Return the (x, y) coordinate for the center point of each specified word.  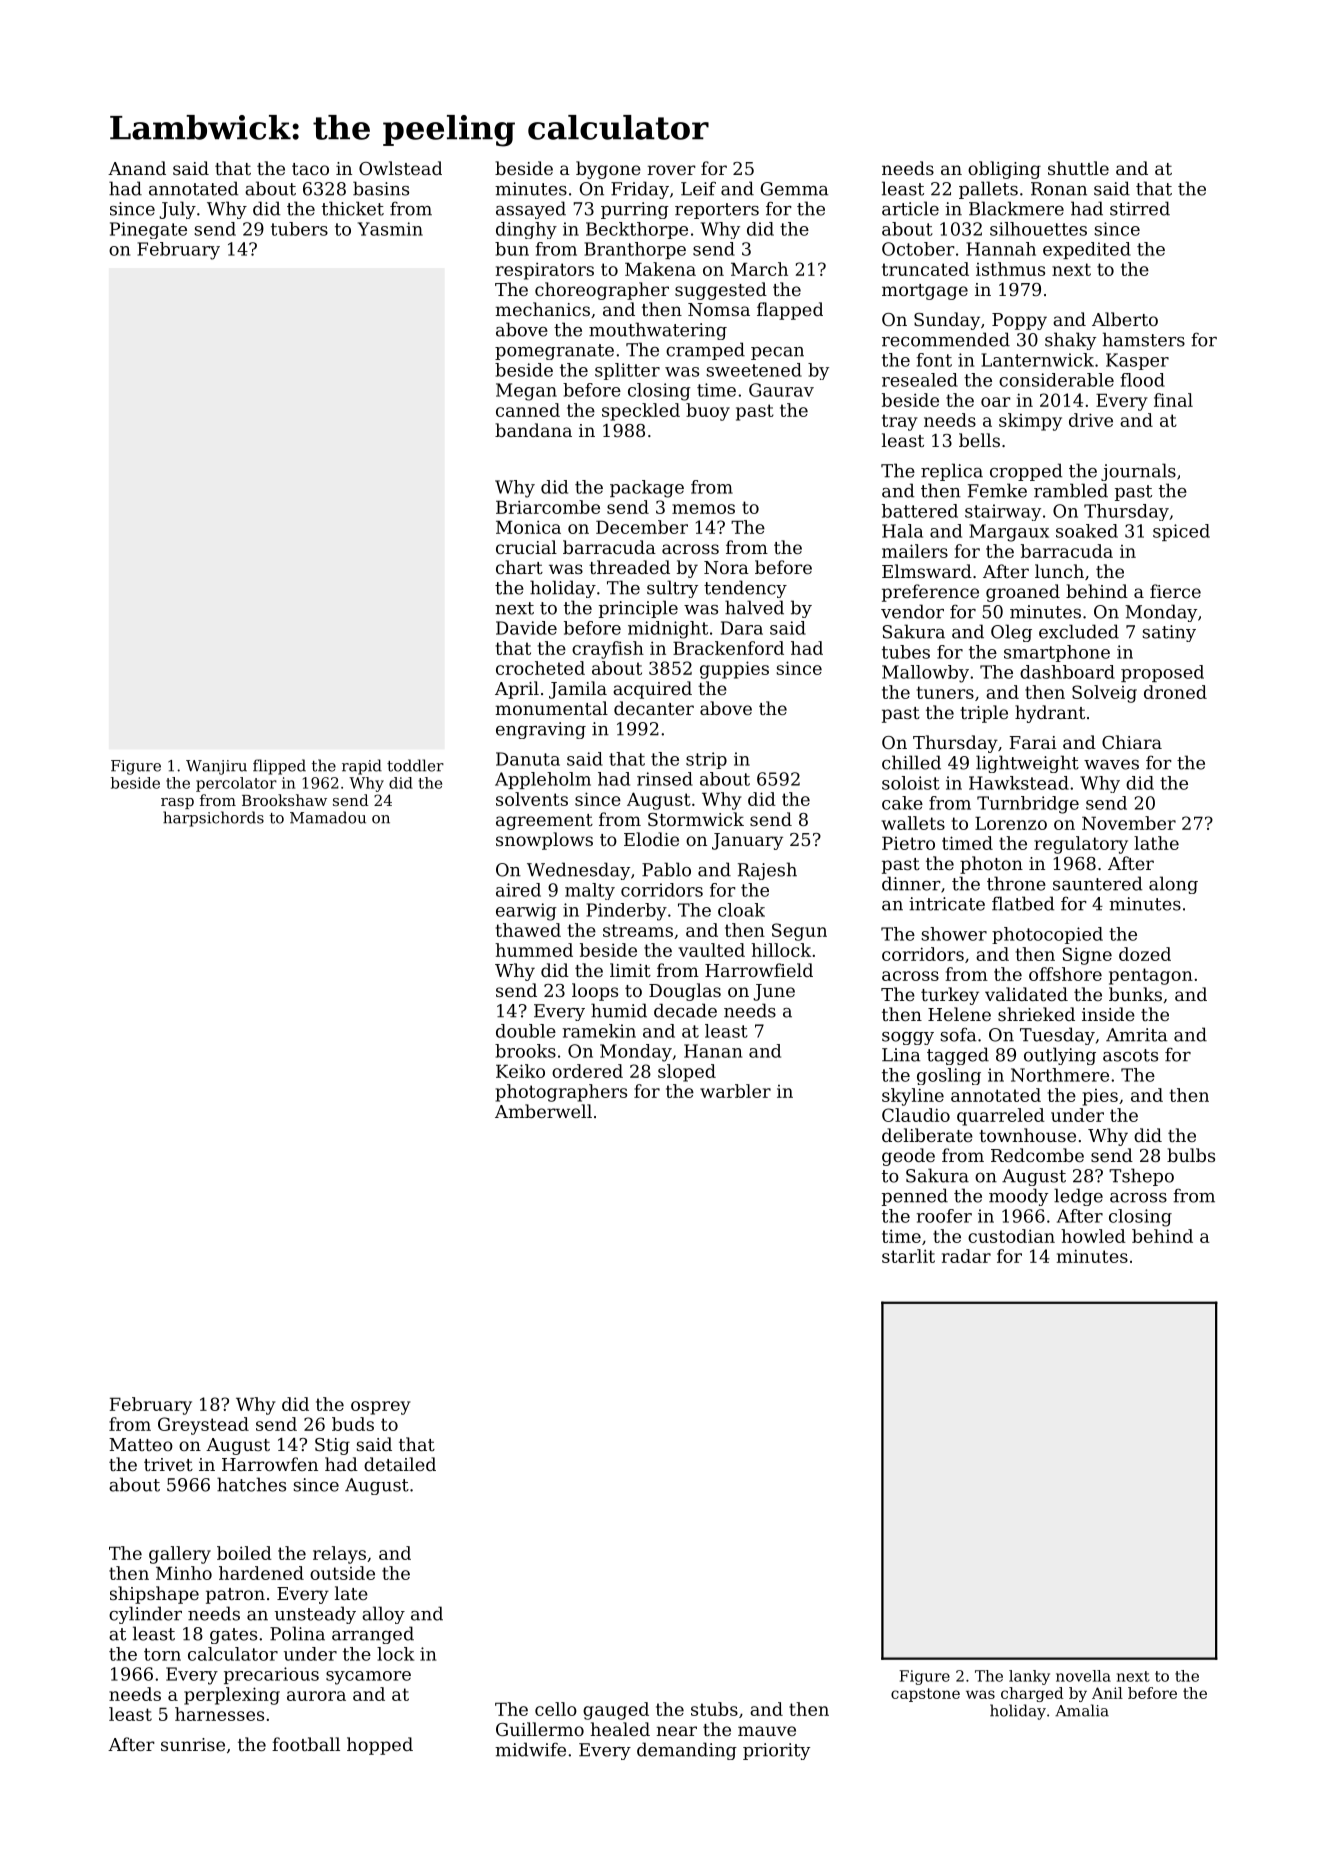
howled (1093, 1236)
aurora (316, 1696)
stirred (1140, 208)
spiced (1181, 532)
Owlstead (400, 168)
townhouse (1027, 1135)
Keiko (520, 1071)
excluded (1079, 631)
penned (915, 1197)
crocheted (540, 668)
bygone (608, 170)
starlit (908, 1256)
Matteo (141, 1444)
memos (703, 509)
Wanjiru (216, 767)
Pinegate (148, 230)
